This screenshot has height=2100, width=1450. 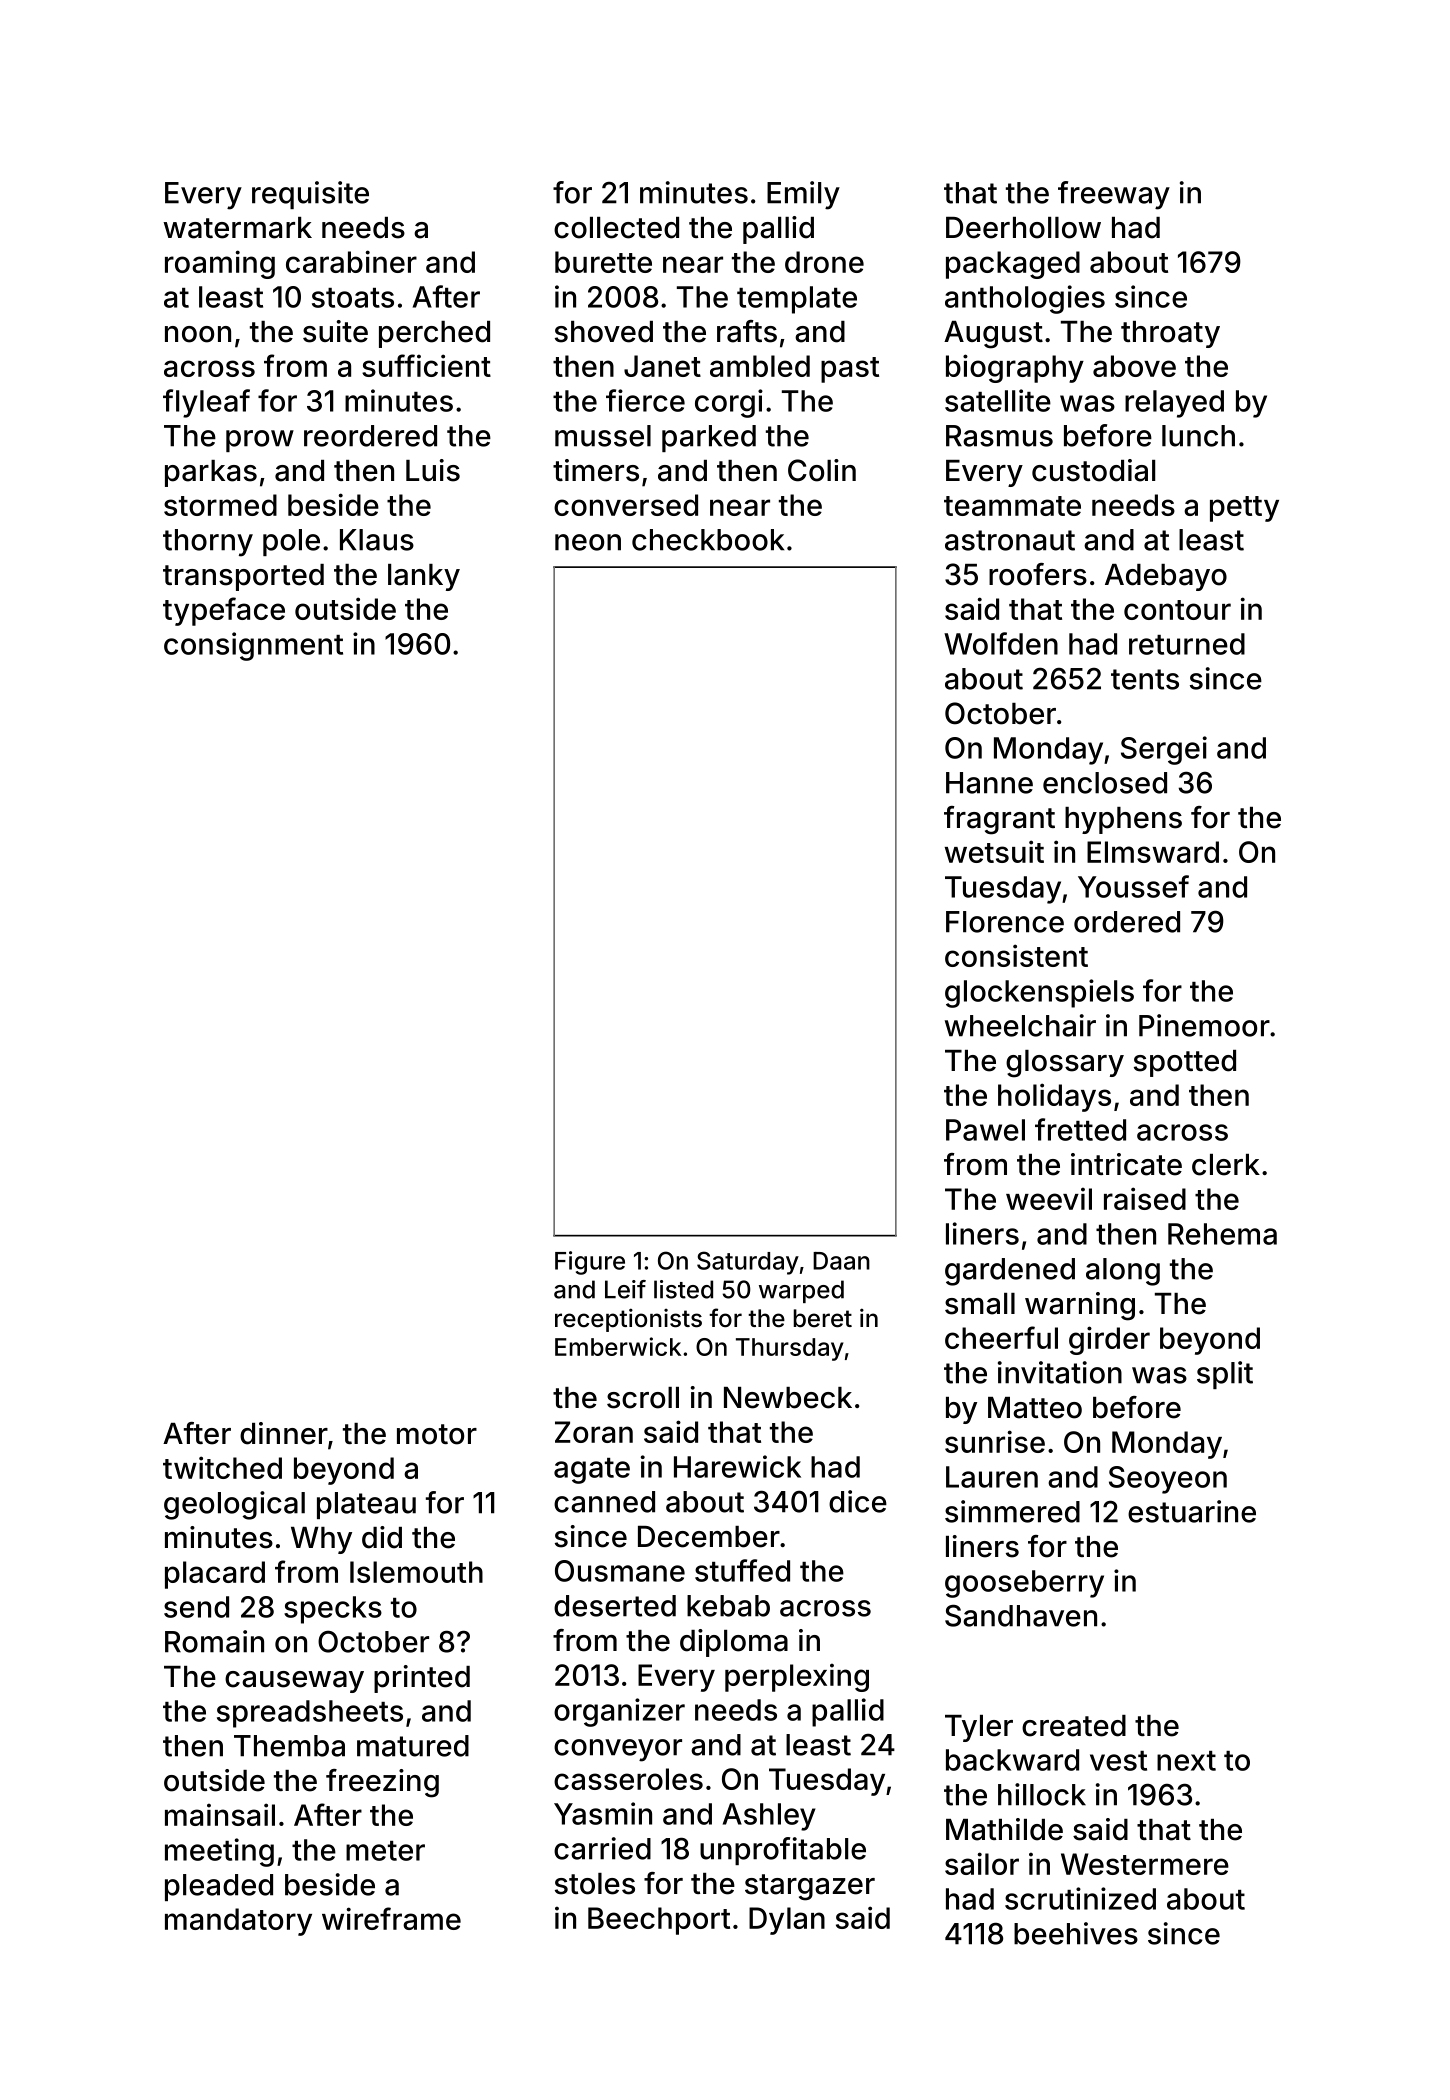 I want to click on Daan, so click(x=841, y=1261).
